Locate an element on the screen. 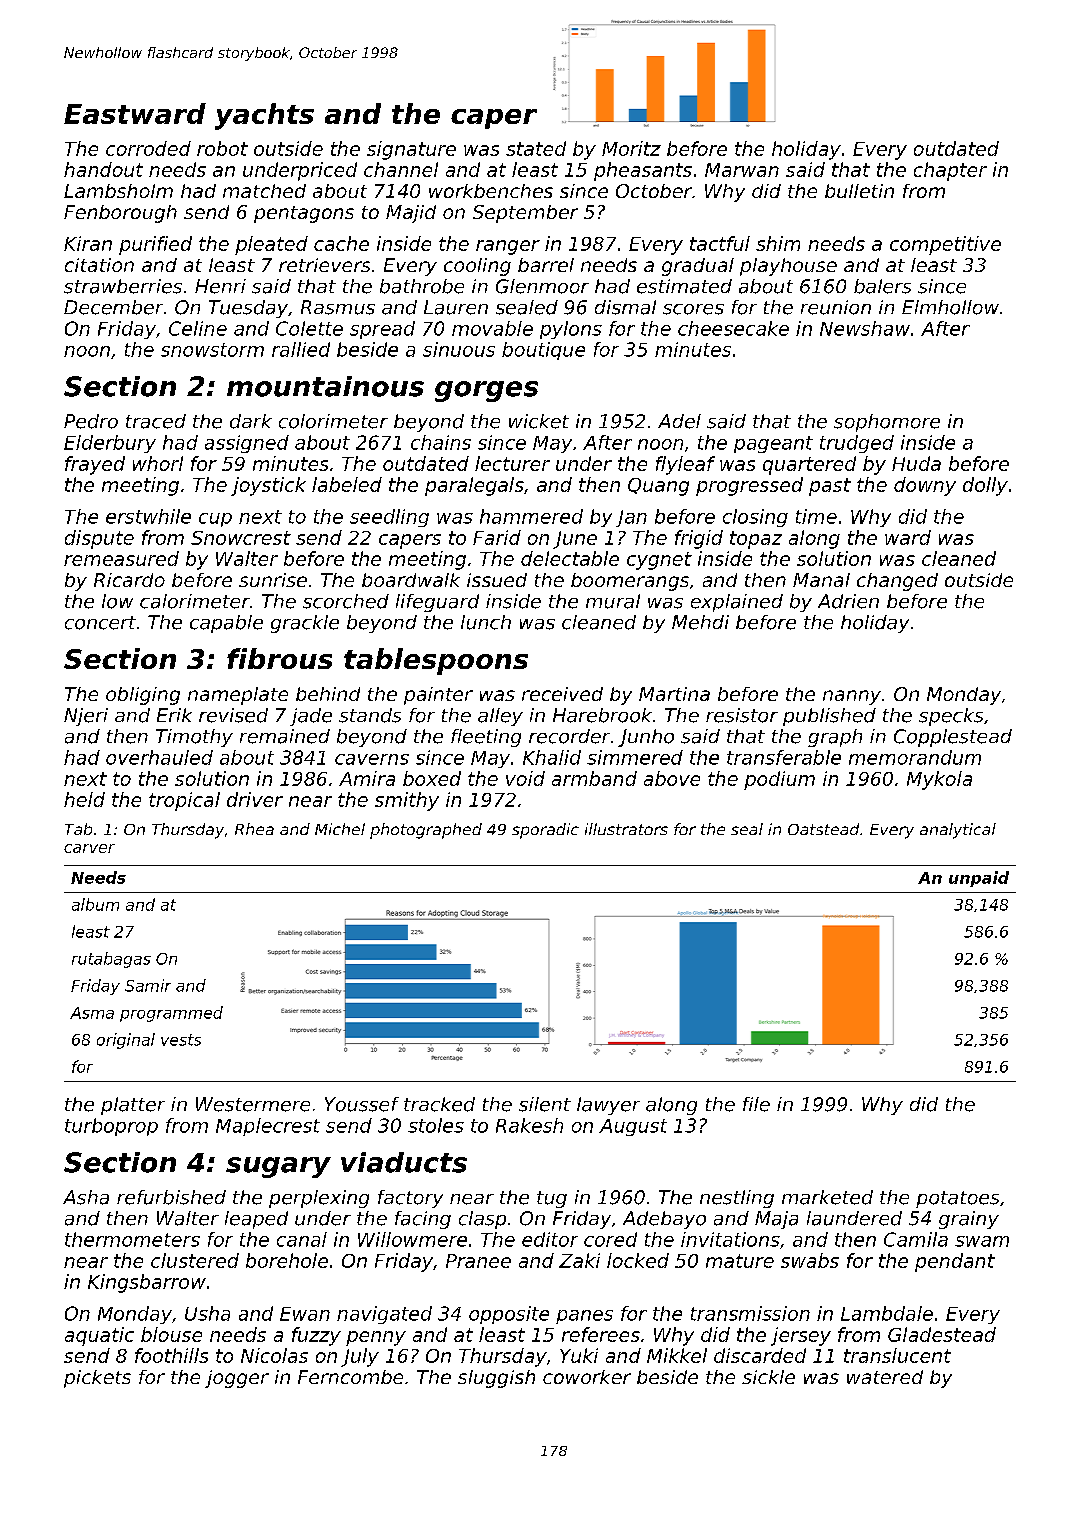  Martina is located at coordinates (674, 694).
